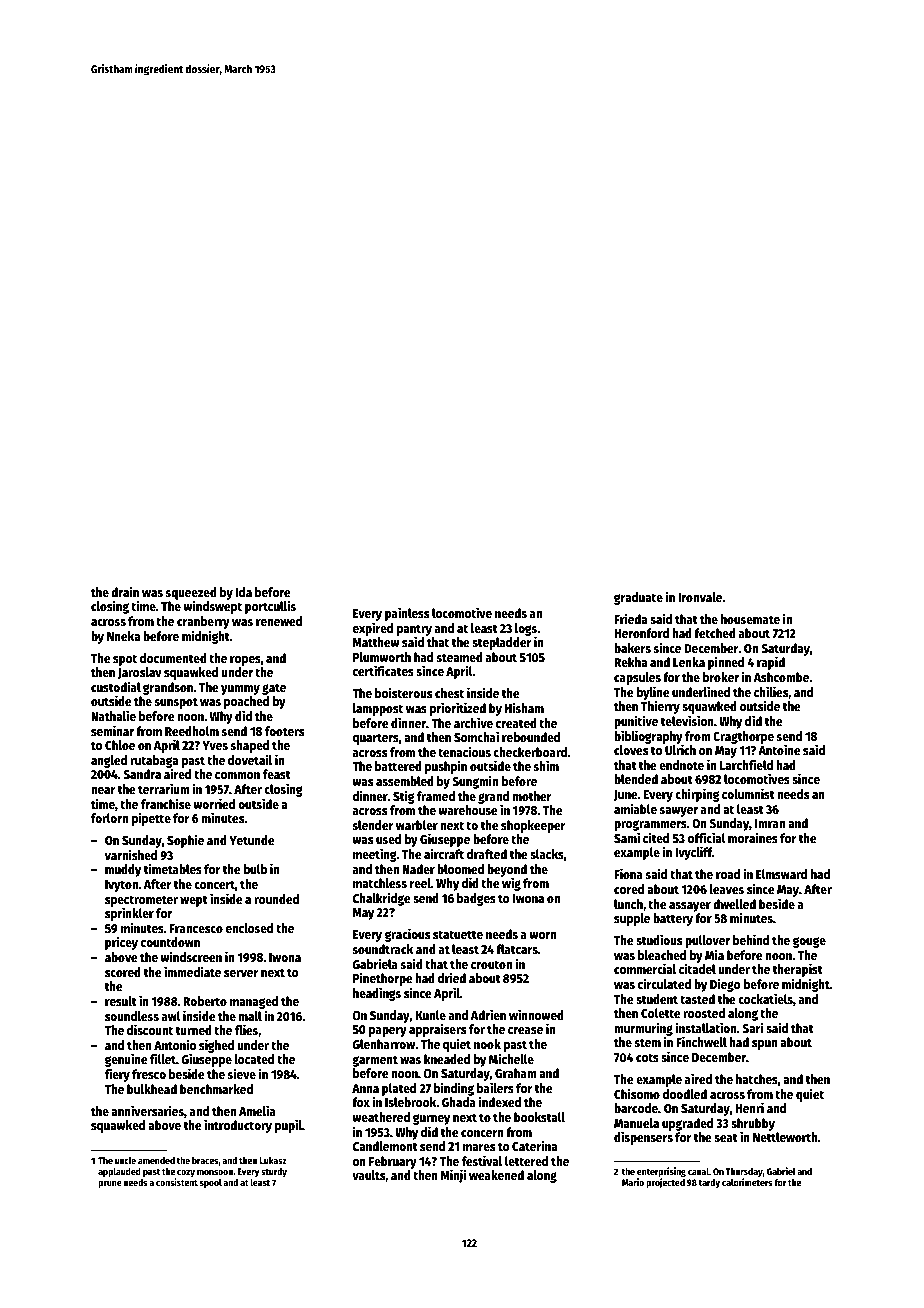 The height and width of the page is (1308, 924). What do you see at coordinates (453, 1176) in the page?
I see `Minji` at bounding box center [453, 1176].
